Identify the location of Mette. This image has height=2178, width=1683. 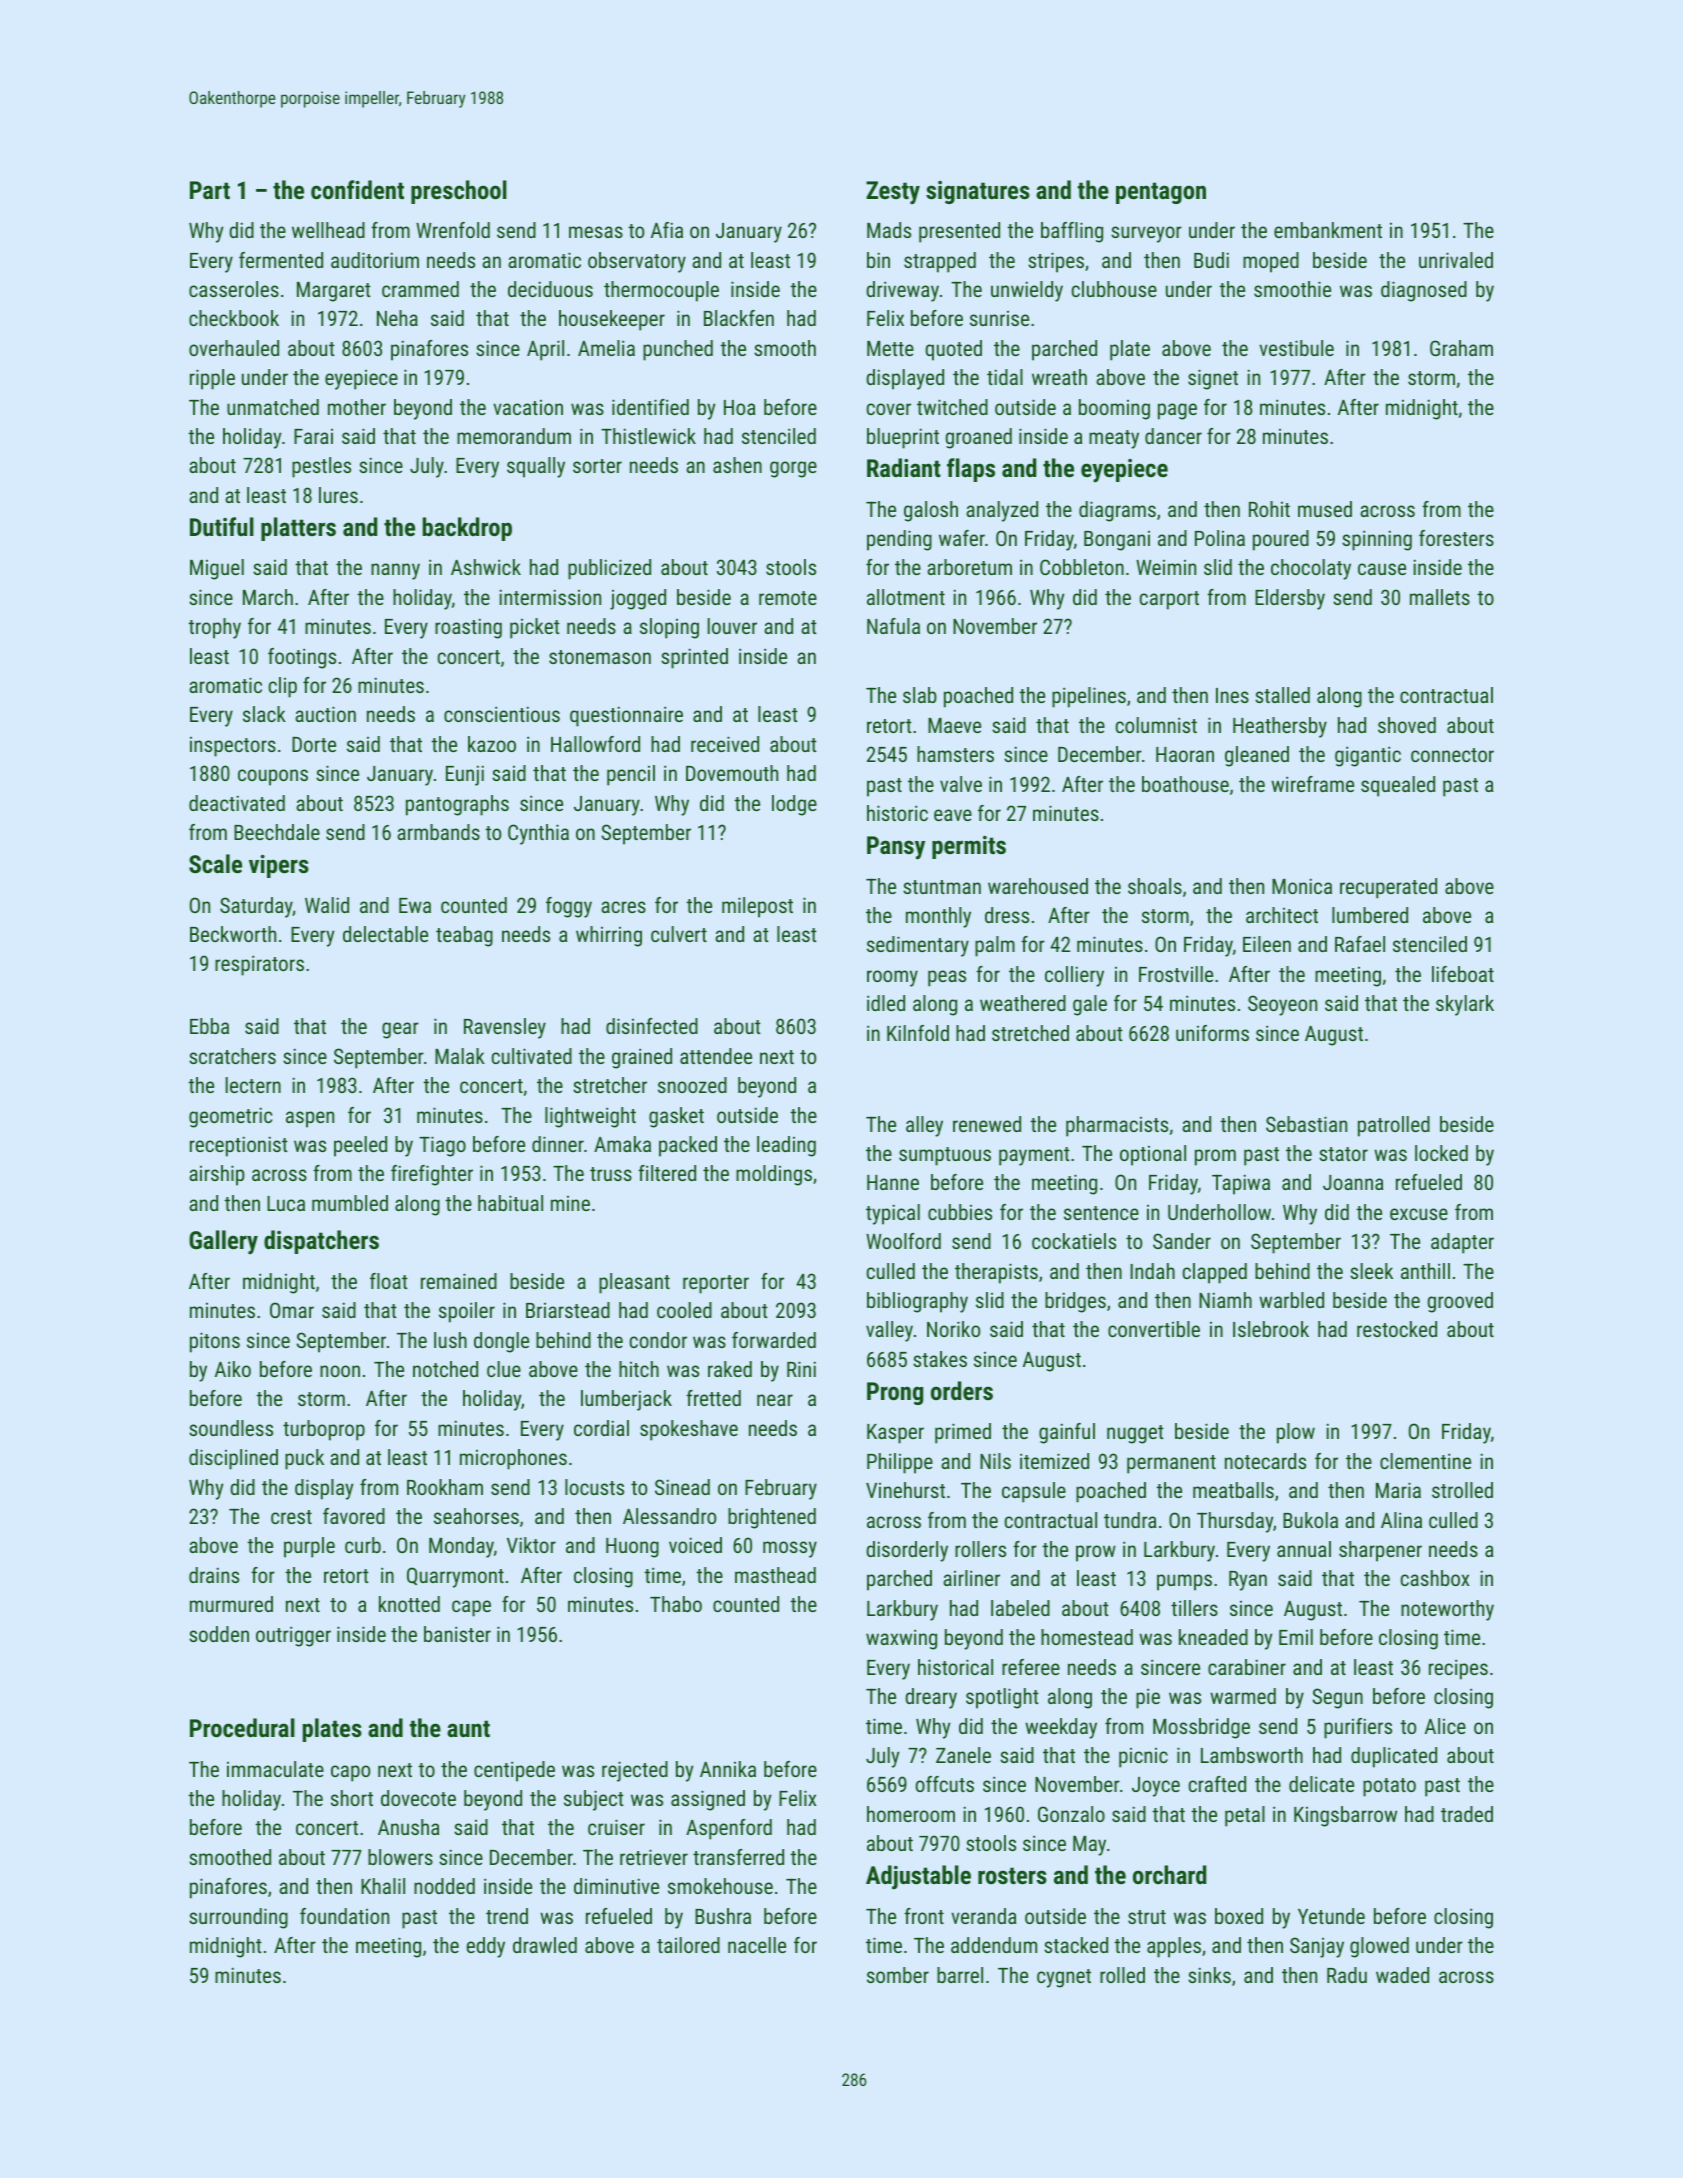
(890, 348).
